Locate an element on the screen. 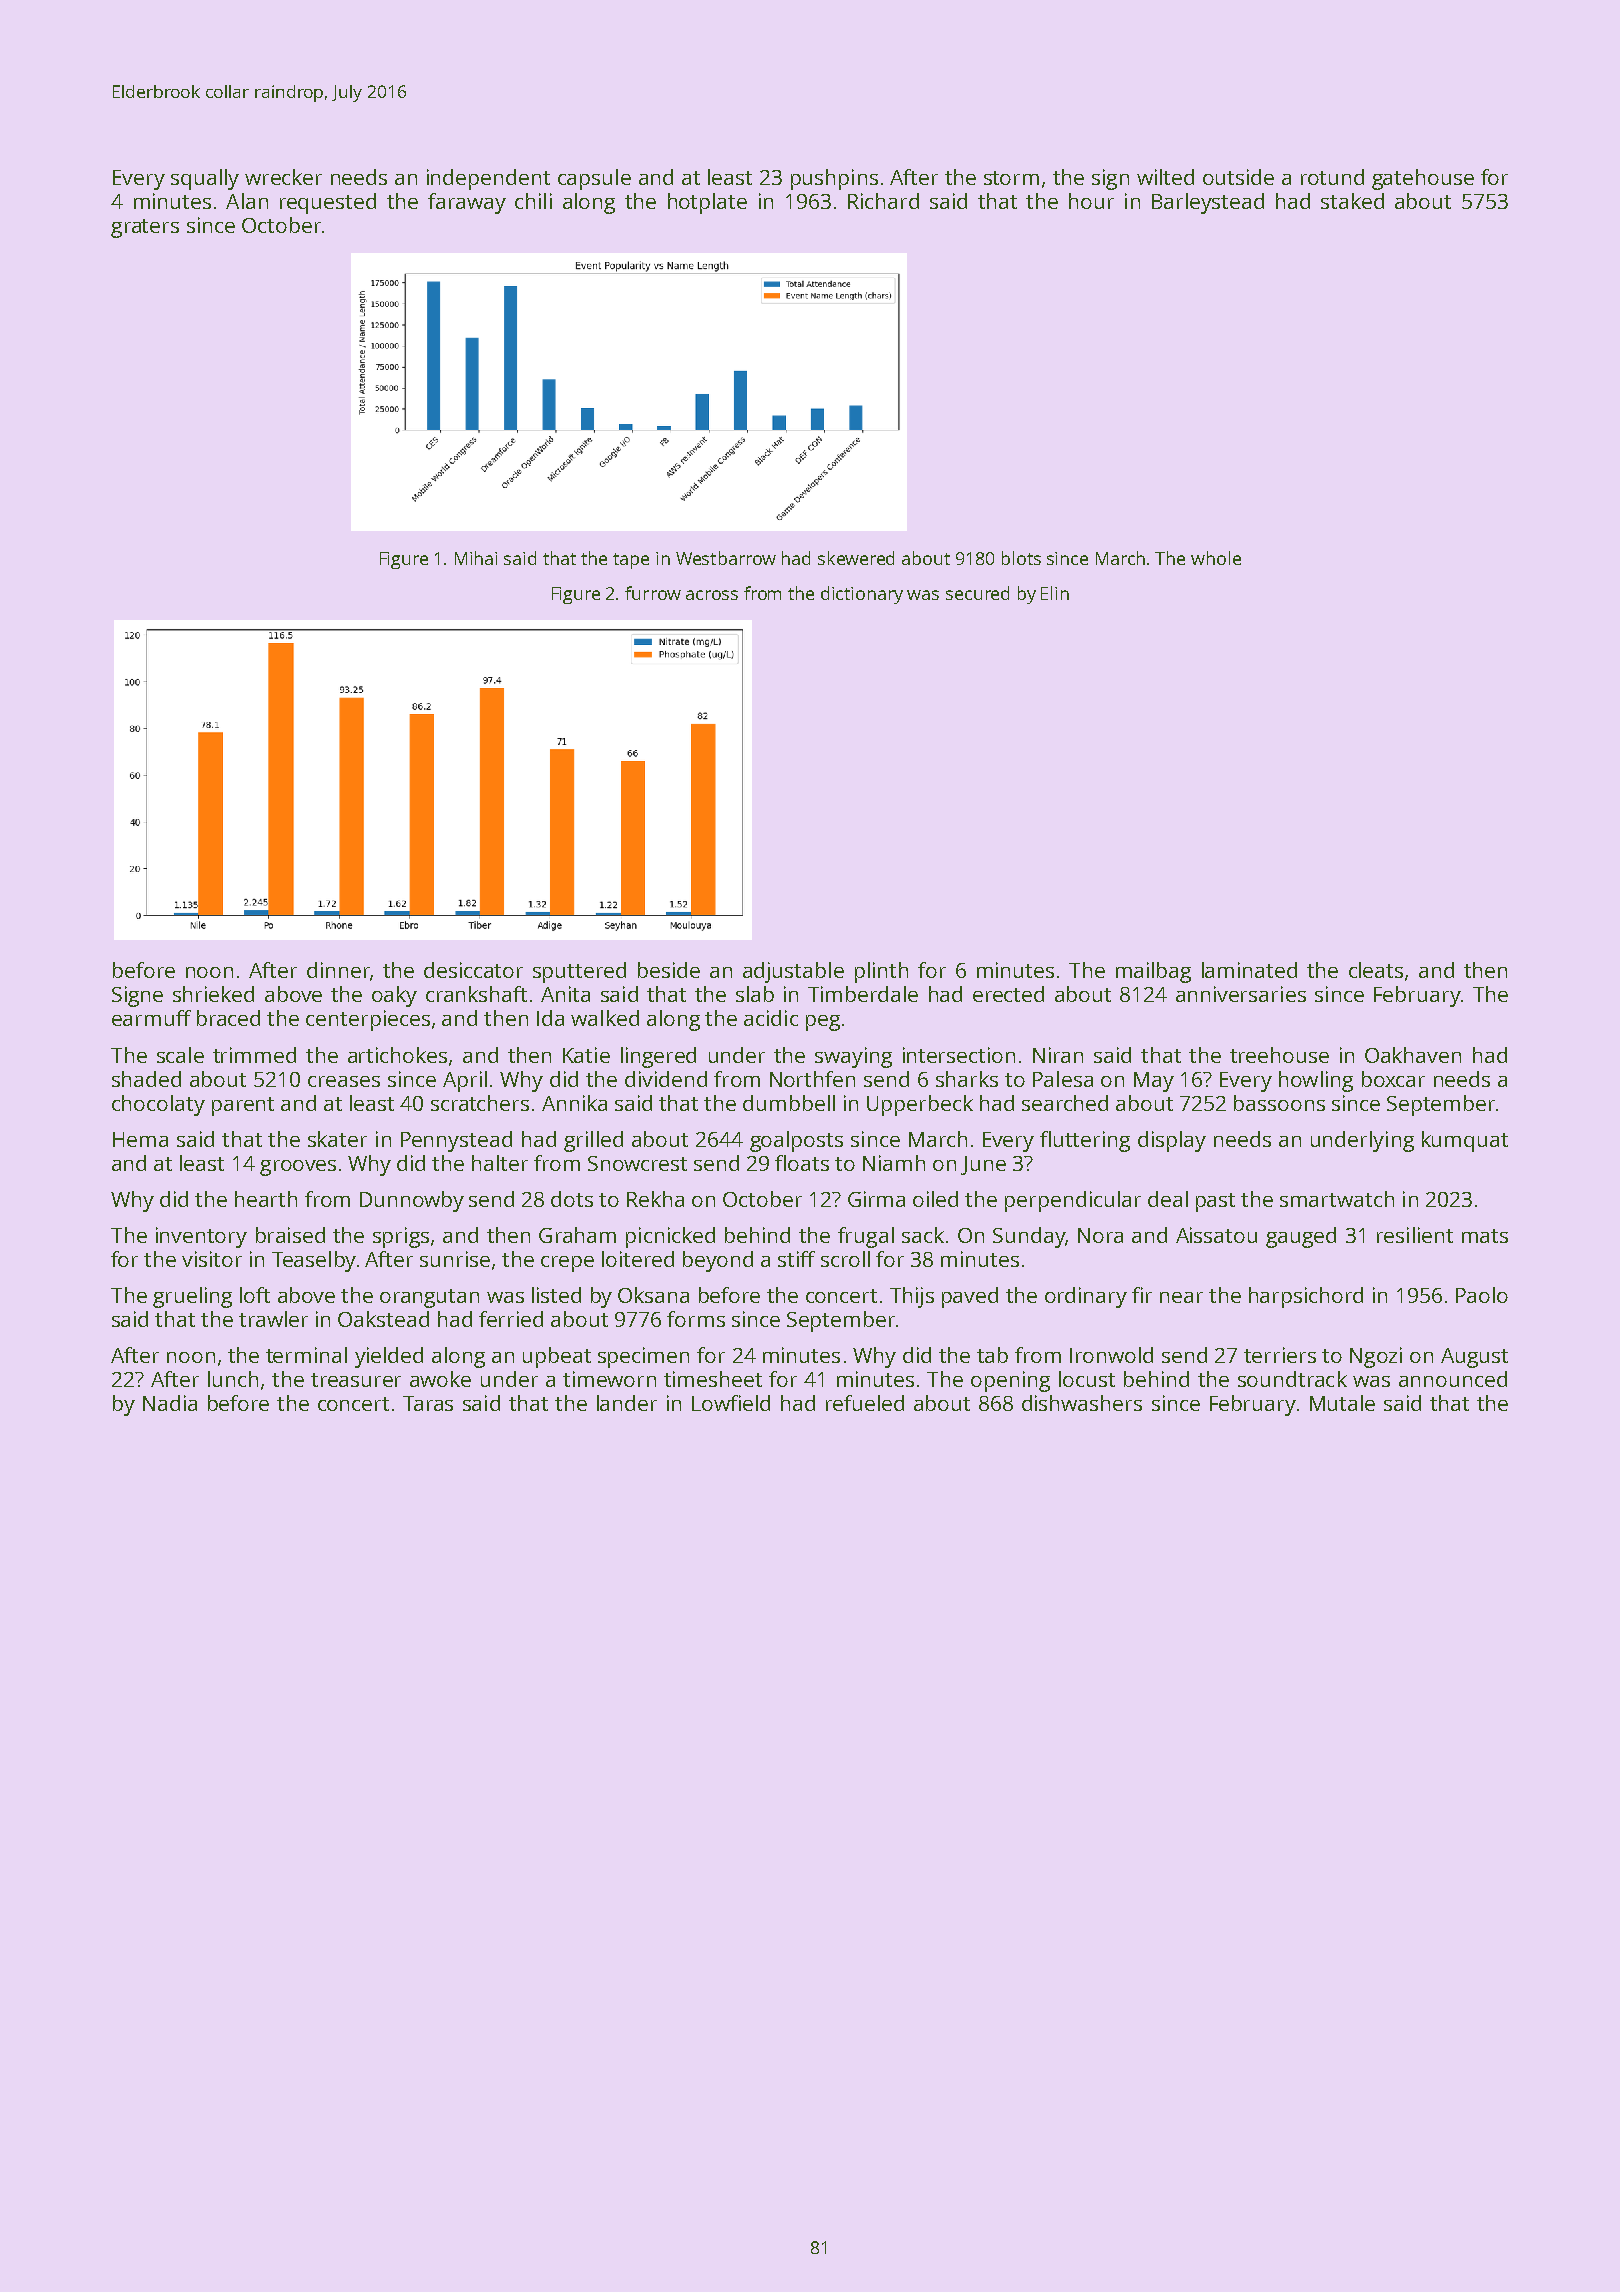 The image size is (1620, 2292). braised is located at coordinates (290, 1235).
